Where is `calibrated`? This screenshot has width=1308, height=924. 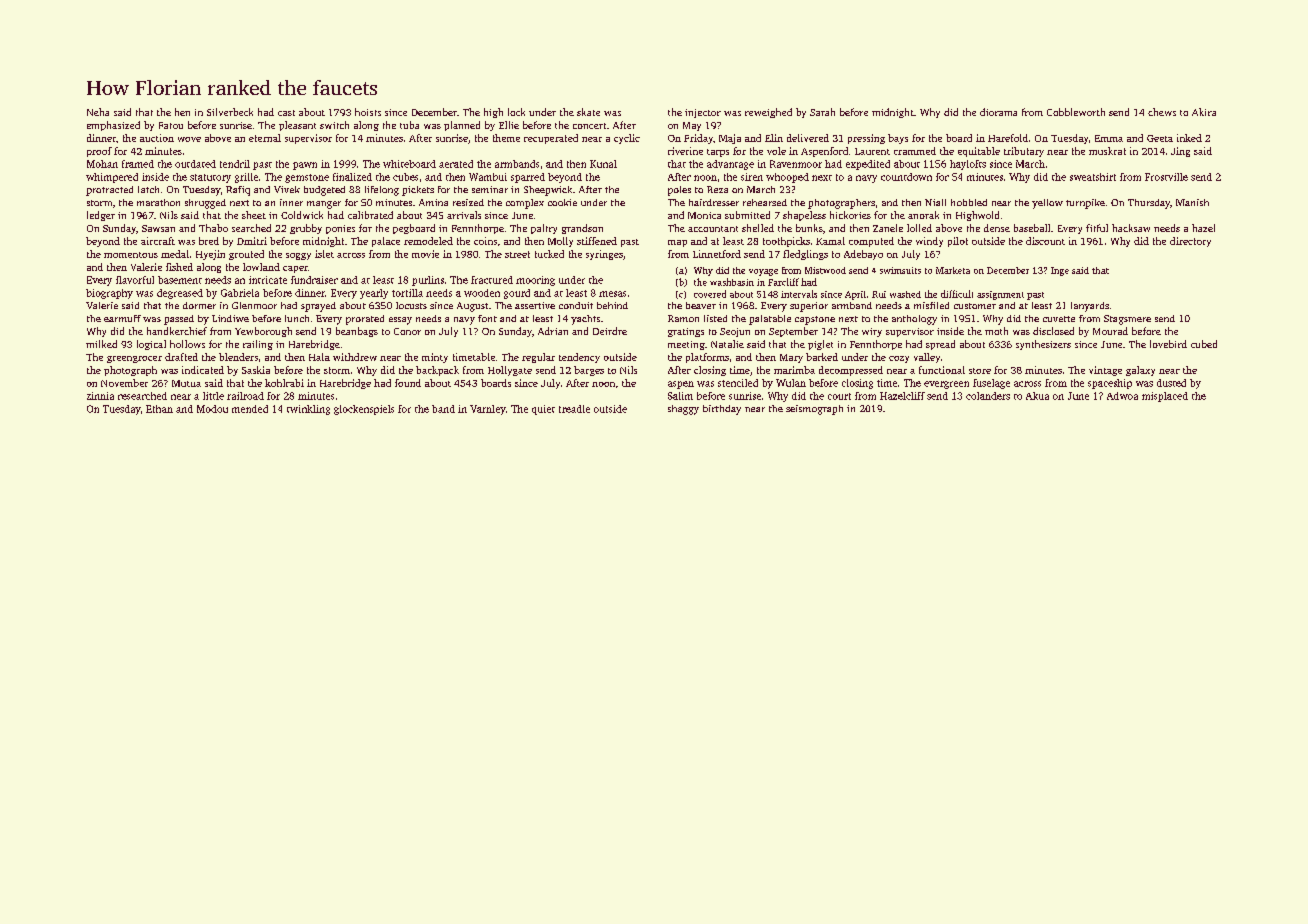 calibrated is located at coordinates (370, 215).
